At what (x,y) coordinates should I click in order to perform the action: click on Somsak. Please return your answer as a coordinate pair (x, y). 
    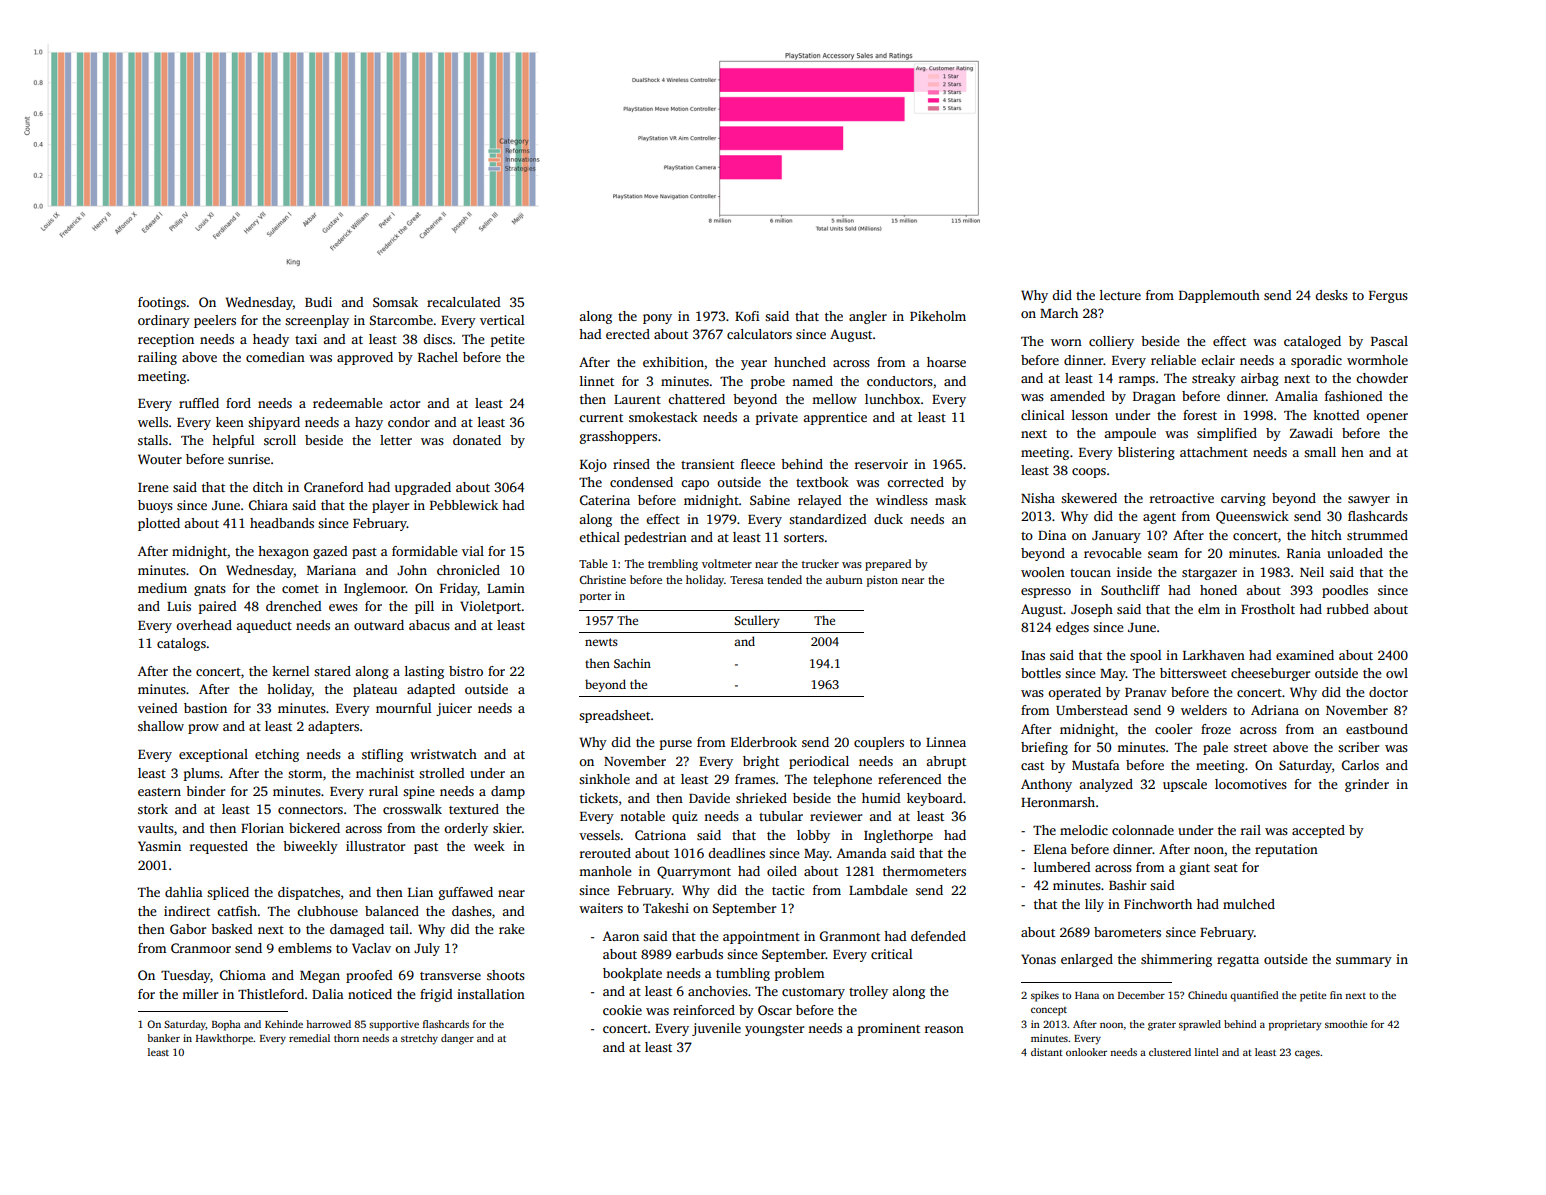
    Looking at the image, I should click on (395, 302).
